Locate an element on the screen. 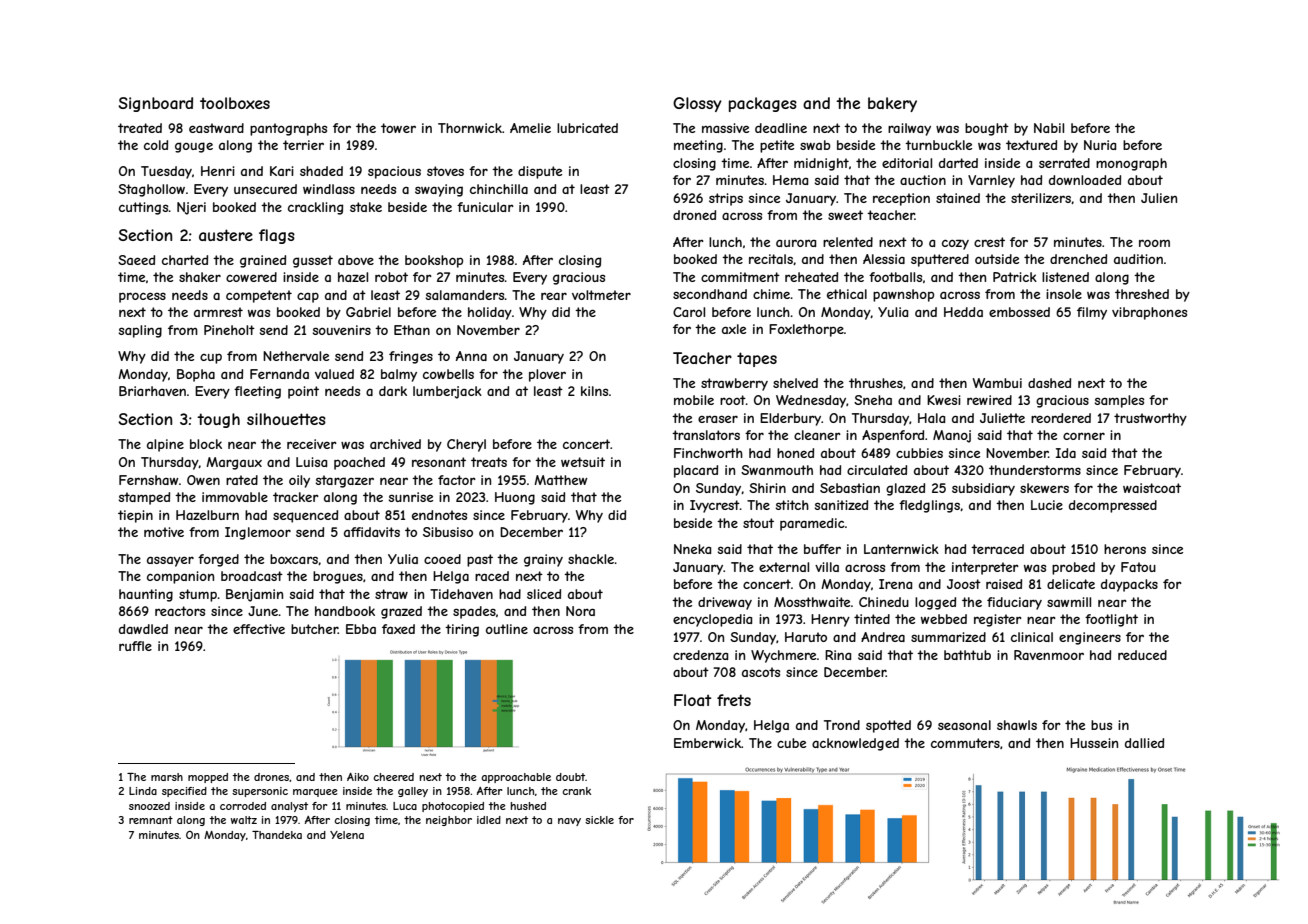  Thandeka is located at coordinates (277, 835).
